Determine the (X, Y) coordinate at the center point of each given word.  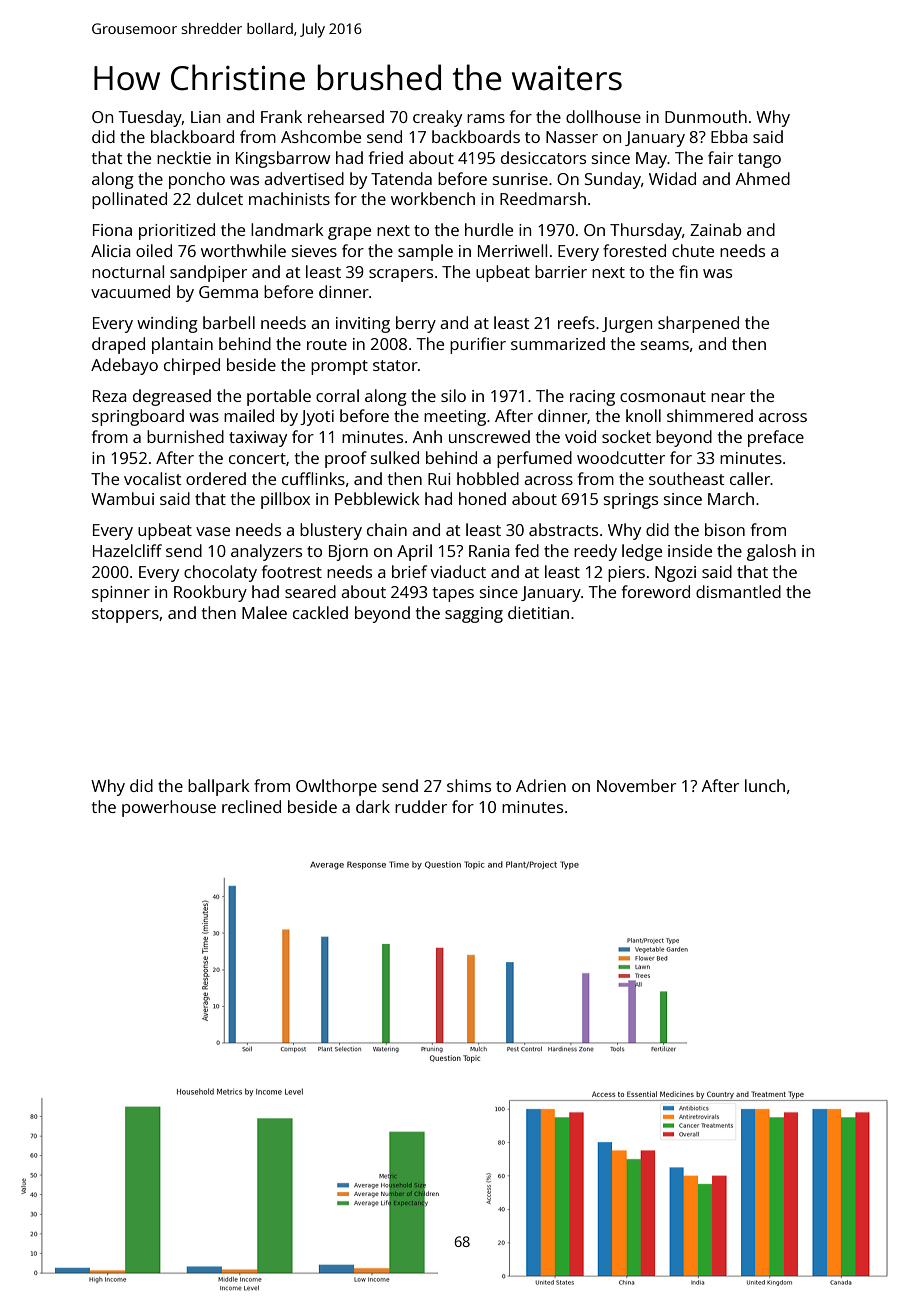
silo (453, 395)
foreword (656, 591)
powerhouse (169, 808)
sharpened (698, 324)
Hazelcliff (127, 550)
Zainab (716, 229)
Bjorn (348, 552)
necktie (184, 157)
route (327, 344)
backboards (476, 136)
